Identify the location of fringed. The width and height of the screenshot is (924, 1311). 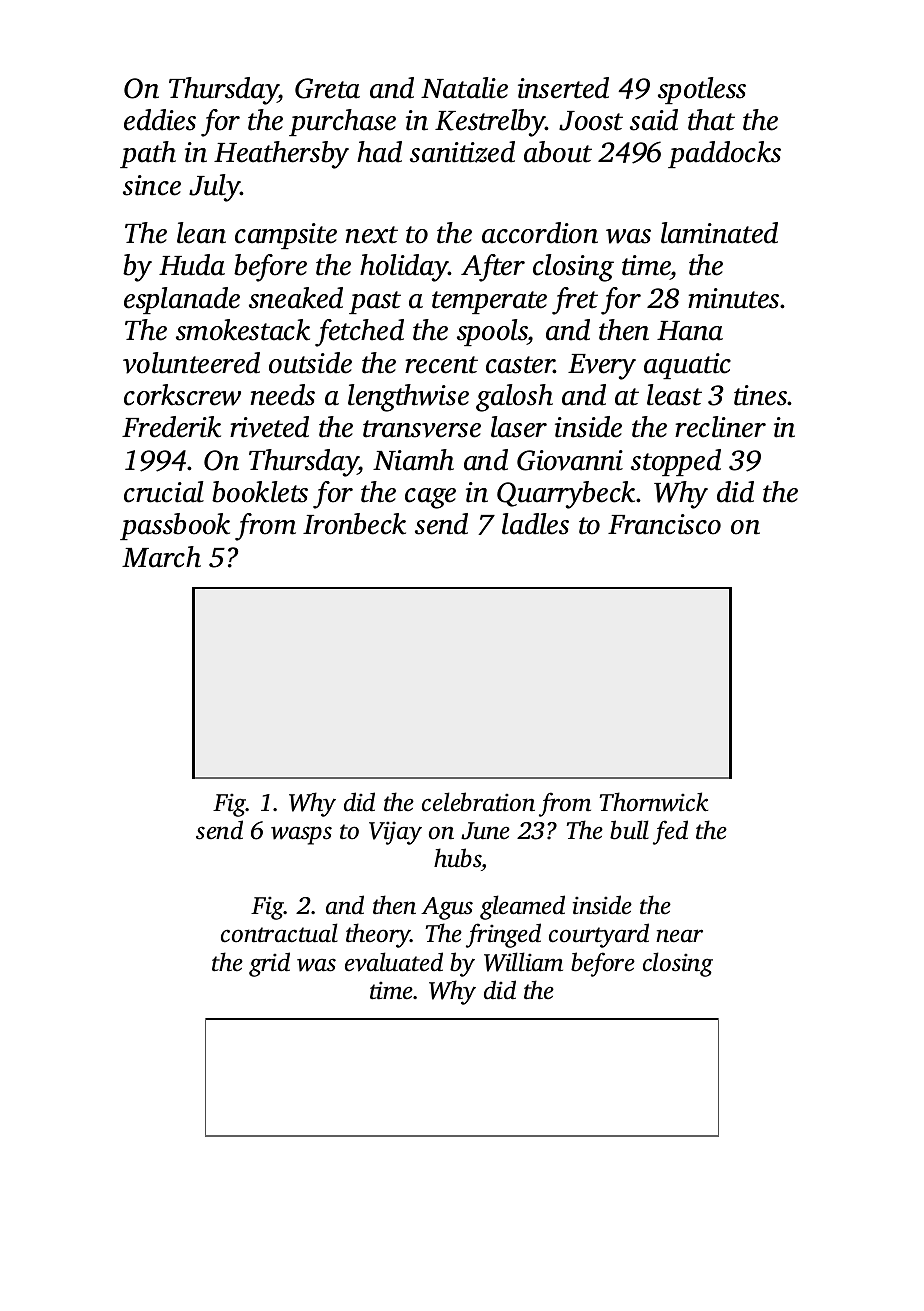
(503, 935).
